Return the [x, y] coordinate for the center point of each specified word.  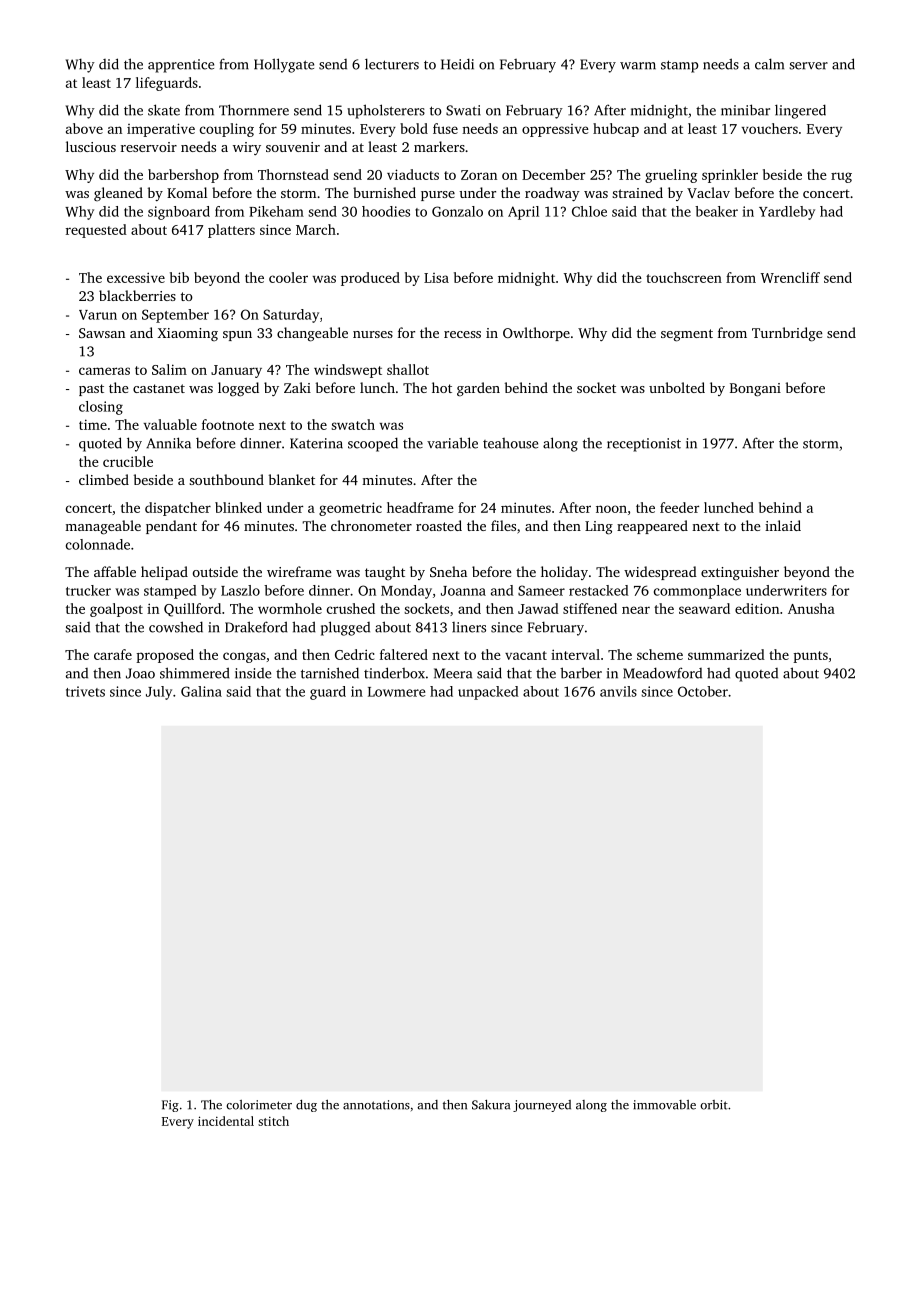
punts [810, 657]
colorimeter [259, 1105]
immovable [664, 1105]
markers [439, 146]
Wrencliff [790, 277]
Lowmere [396, 692]
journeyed [542, 1106]
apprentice [181, 66]
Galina [201, 691]
